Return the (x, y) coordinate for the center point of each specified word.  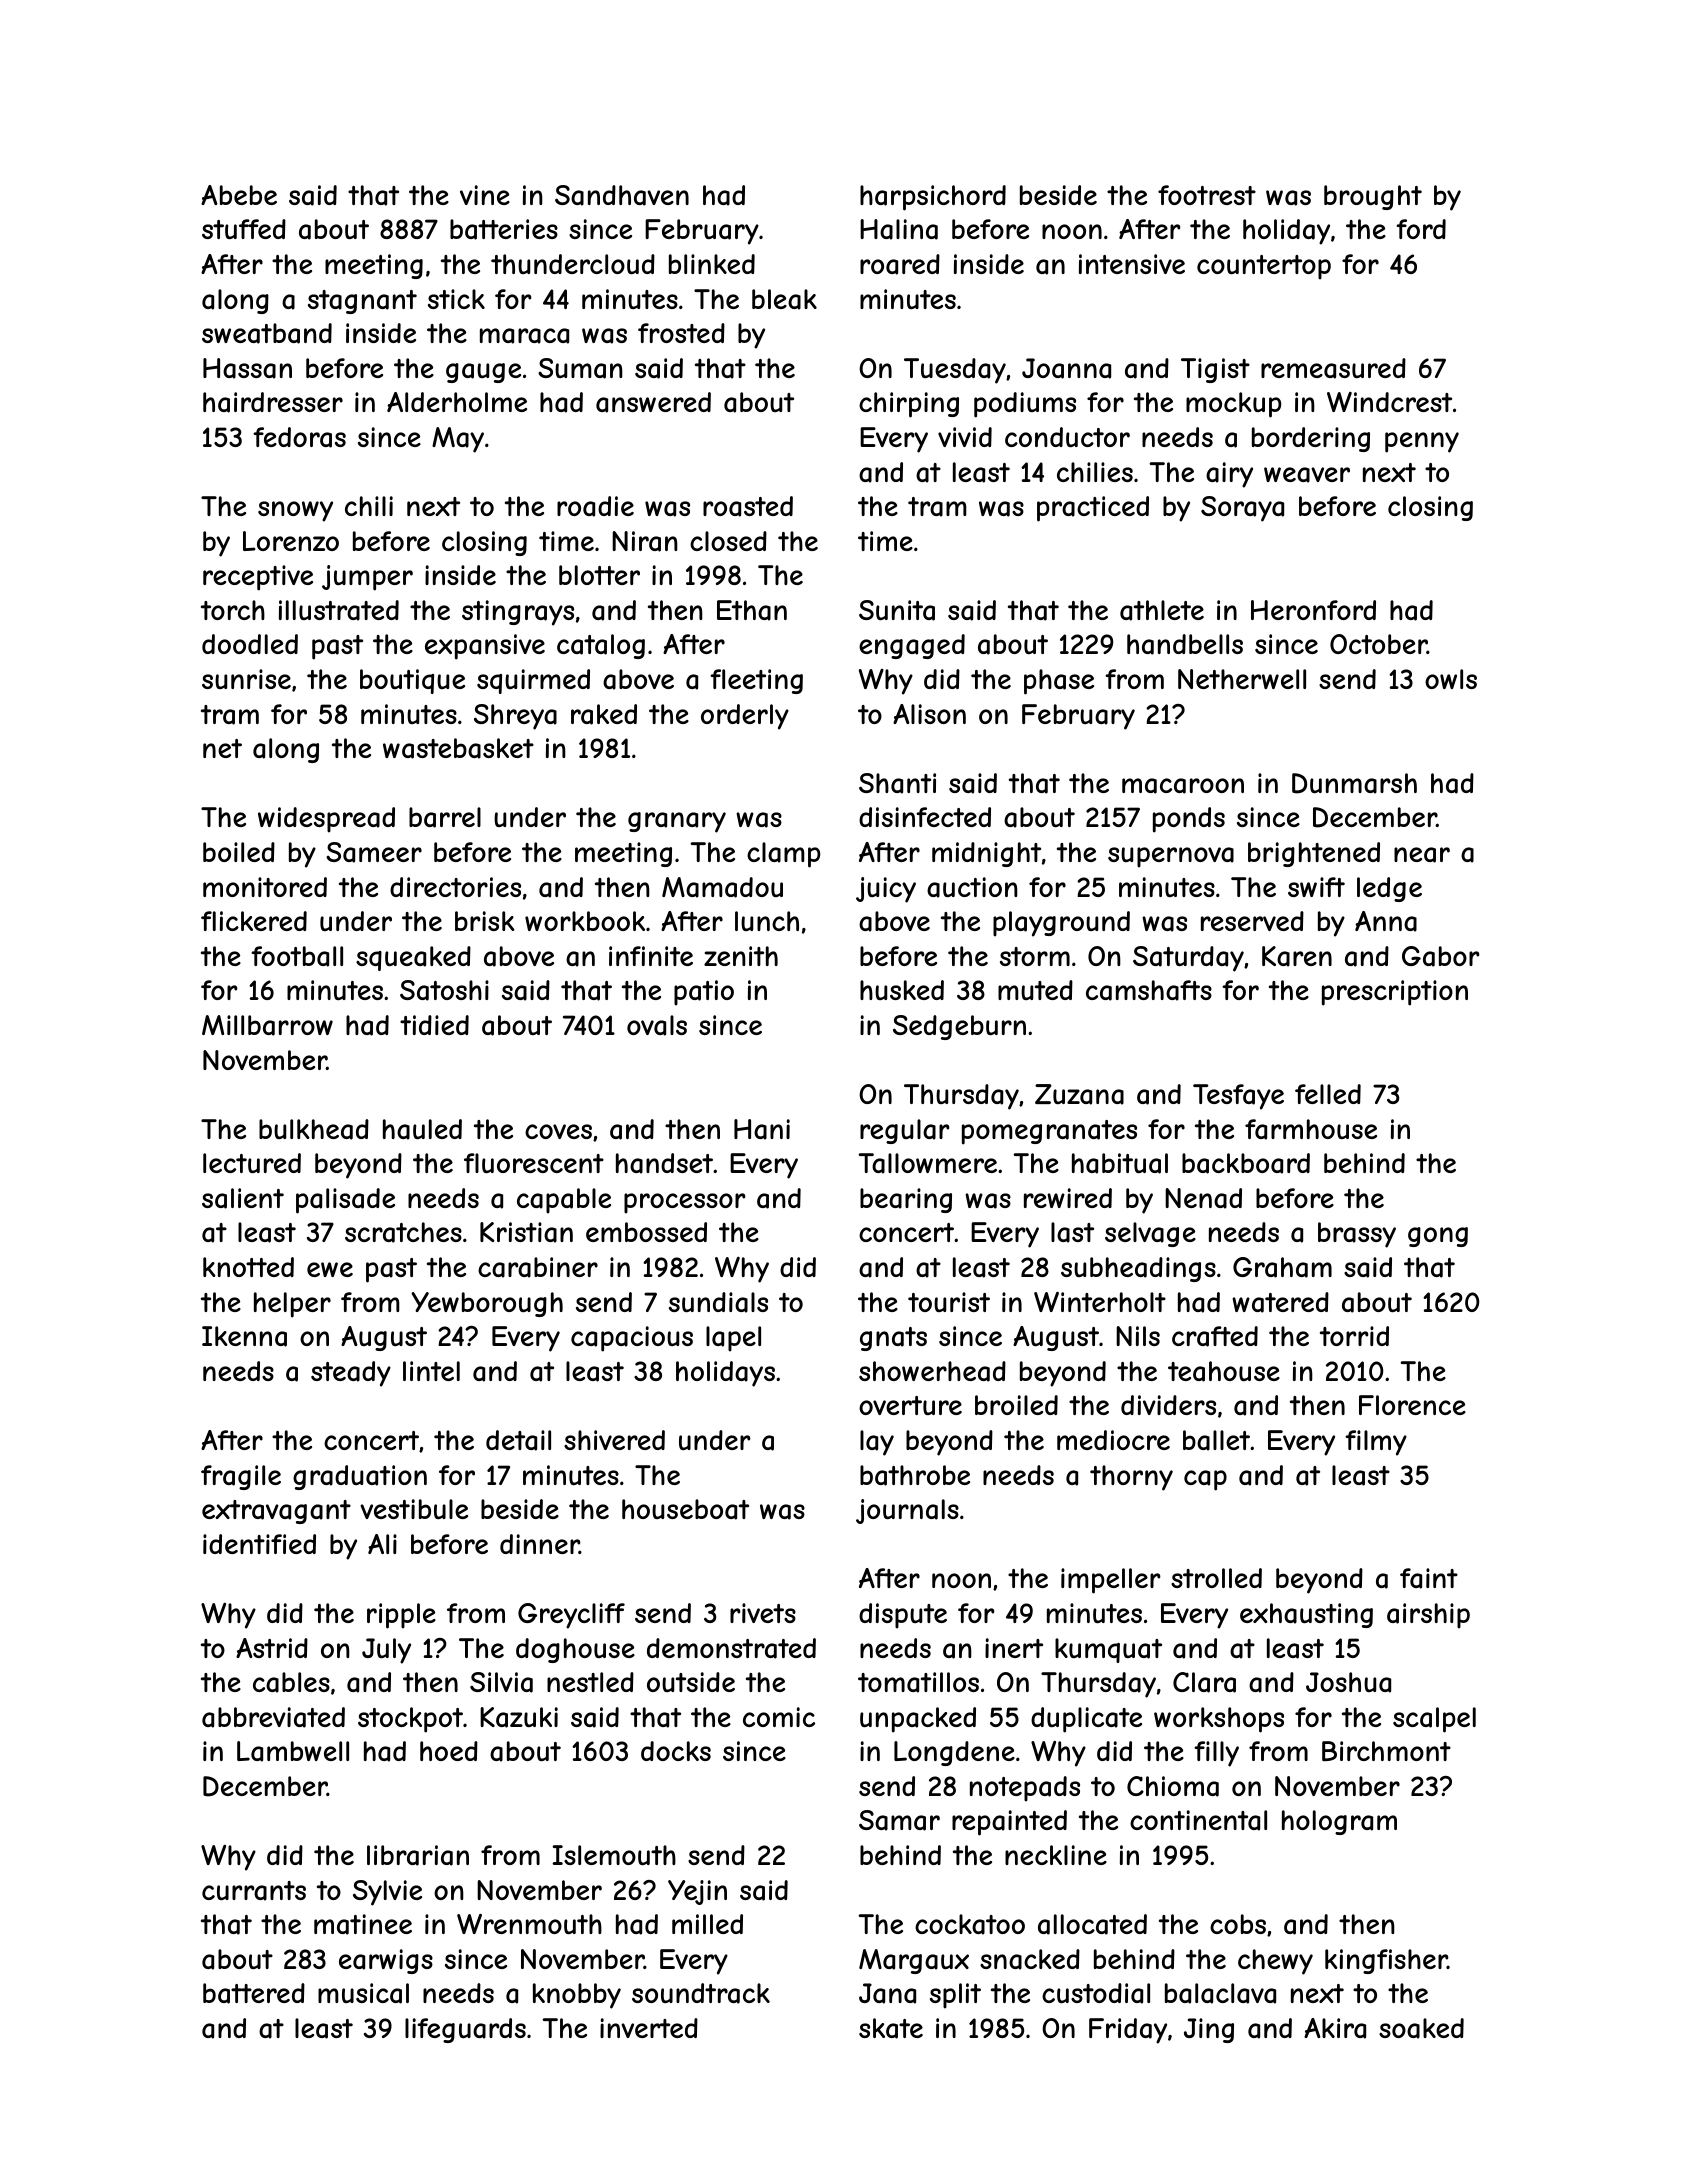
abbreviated (273, 1717)
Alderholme (457, 402)
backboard (1246, 1163)
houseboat (685, 1509)
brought (1373, 197)
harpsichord (933, 198)
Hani (762, 1129)
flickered (254, 921)
